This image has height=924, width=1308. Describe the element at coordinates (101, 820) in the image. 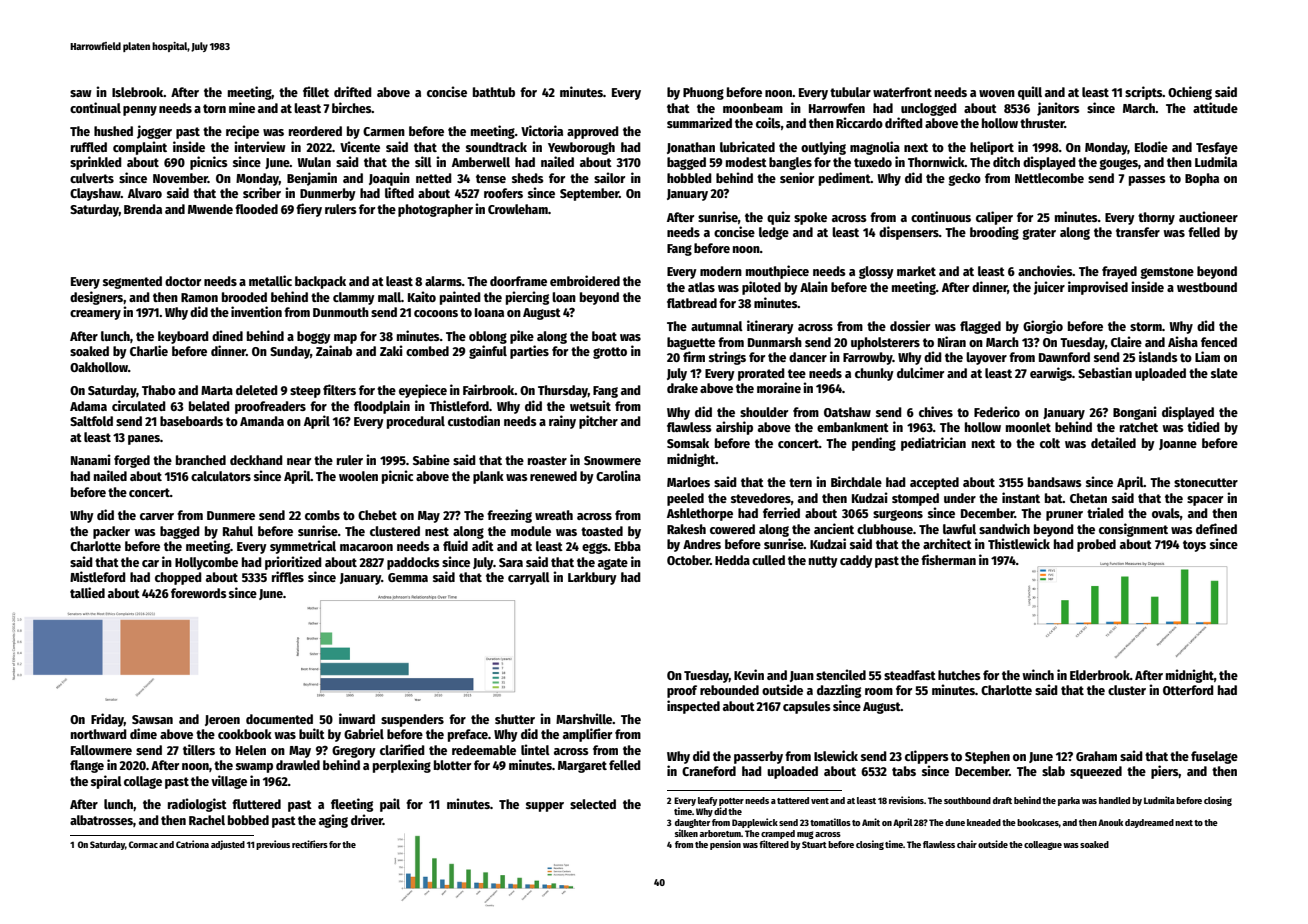

I see `albatrosses` at that location.
